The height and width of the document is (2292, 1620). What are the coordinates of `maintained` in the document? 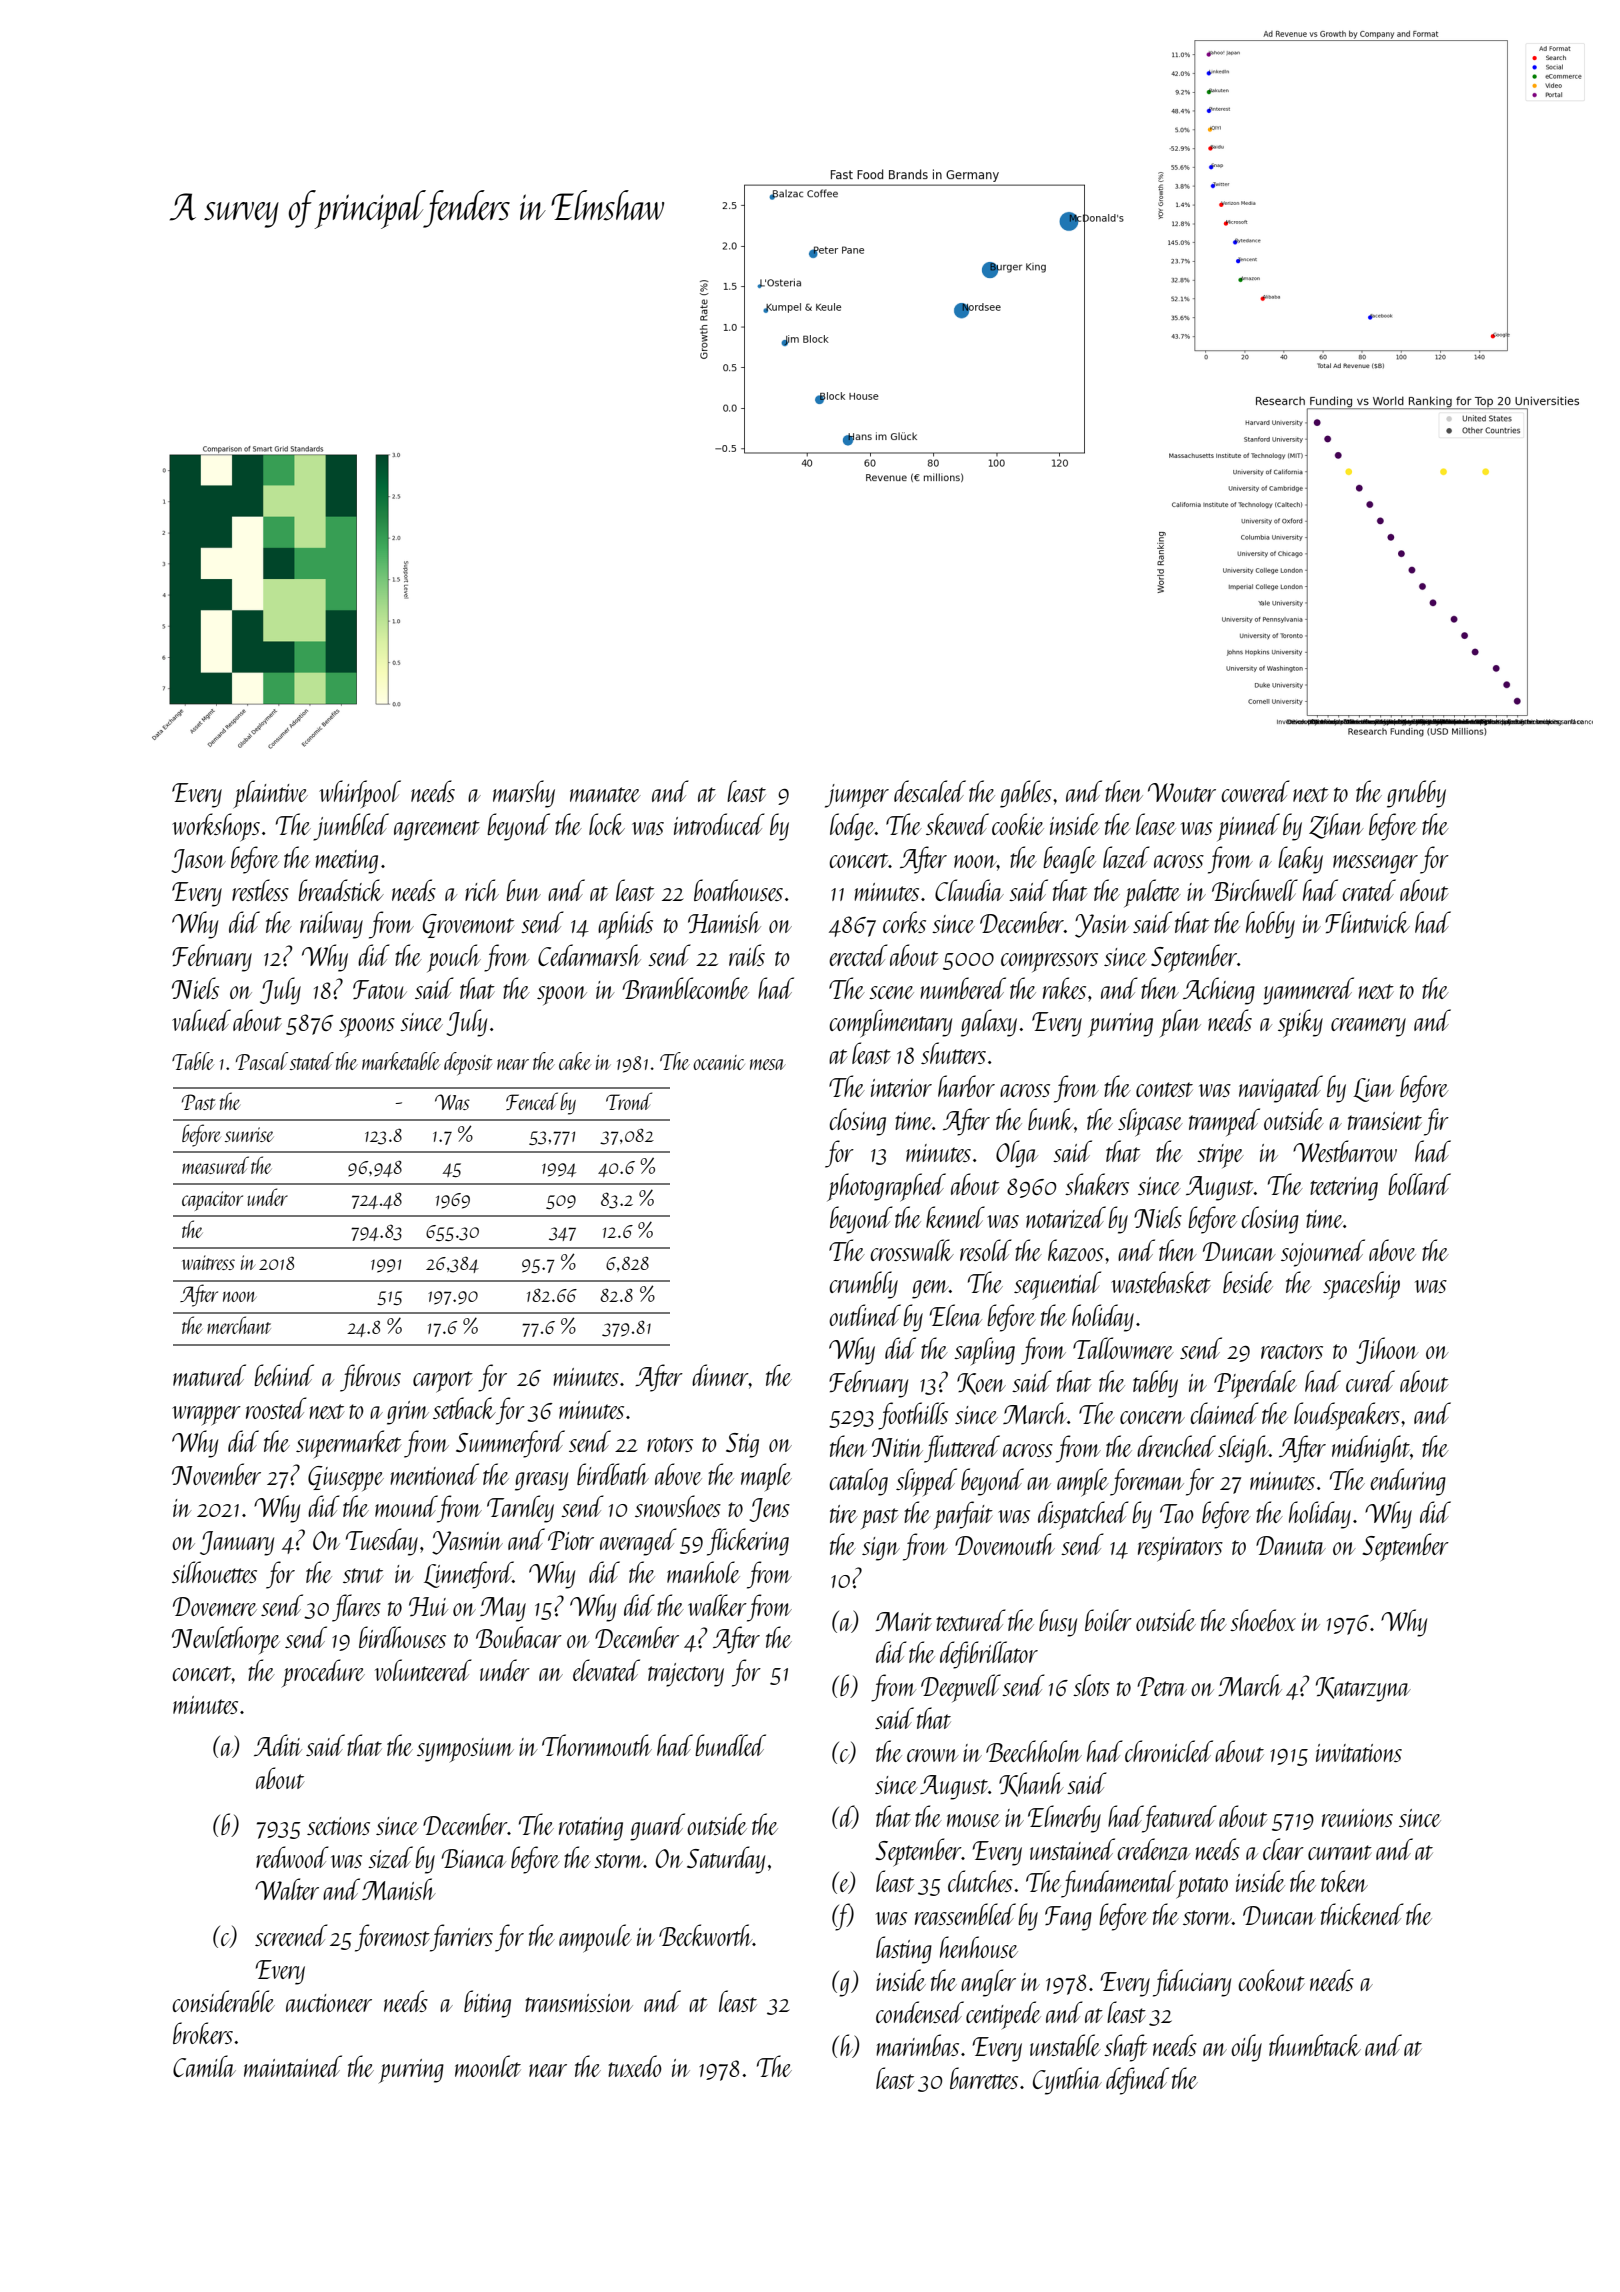 It's located at (293, 2066).
